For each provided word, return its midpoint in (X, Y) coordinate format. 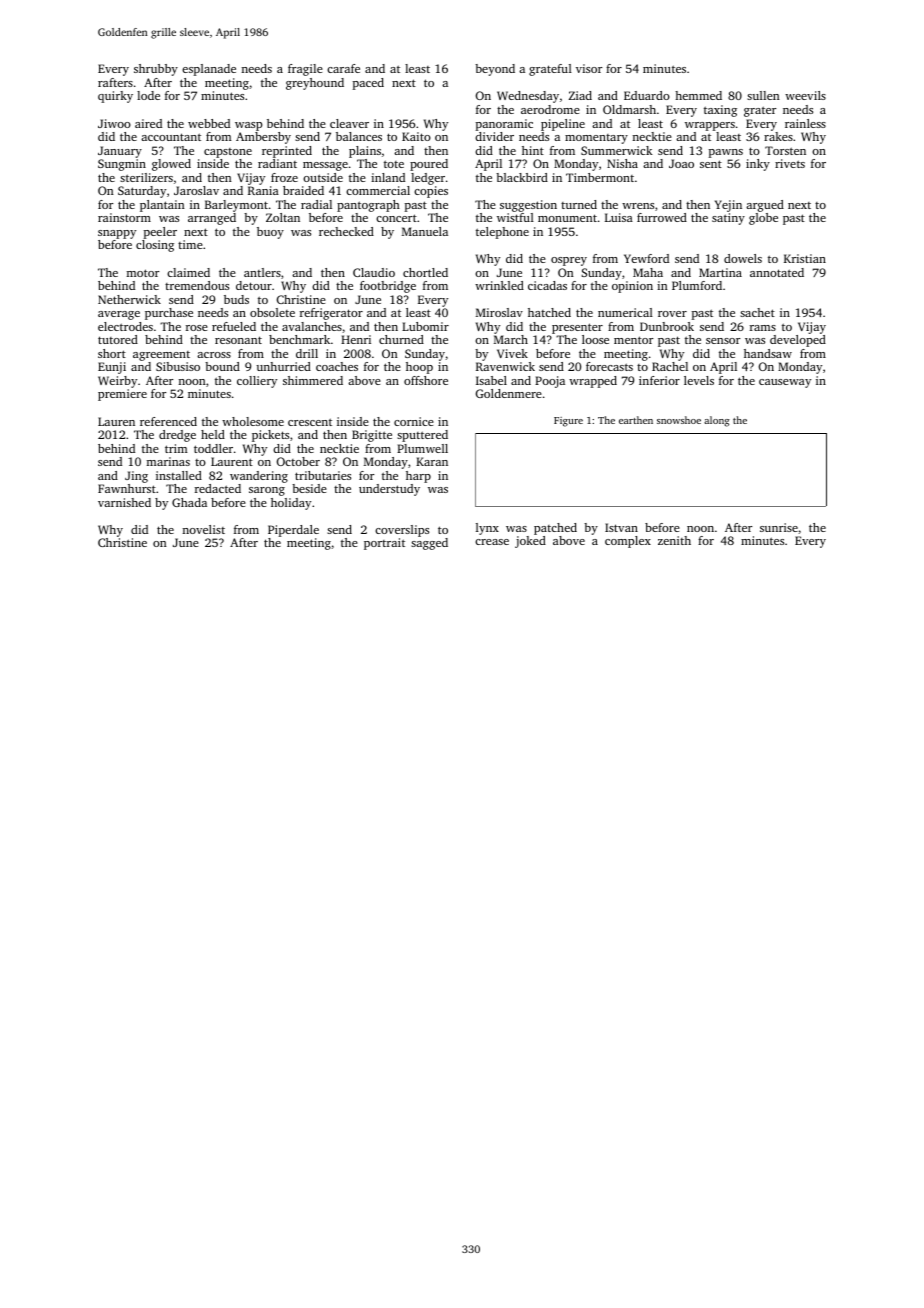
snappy (117, 234)
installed (179, 475)
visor (589, 68)
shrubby (156, 70)
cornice (414, 421)
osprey (569, 261)
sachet (757, 312)
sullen (763, 95)
